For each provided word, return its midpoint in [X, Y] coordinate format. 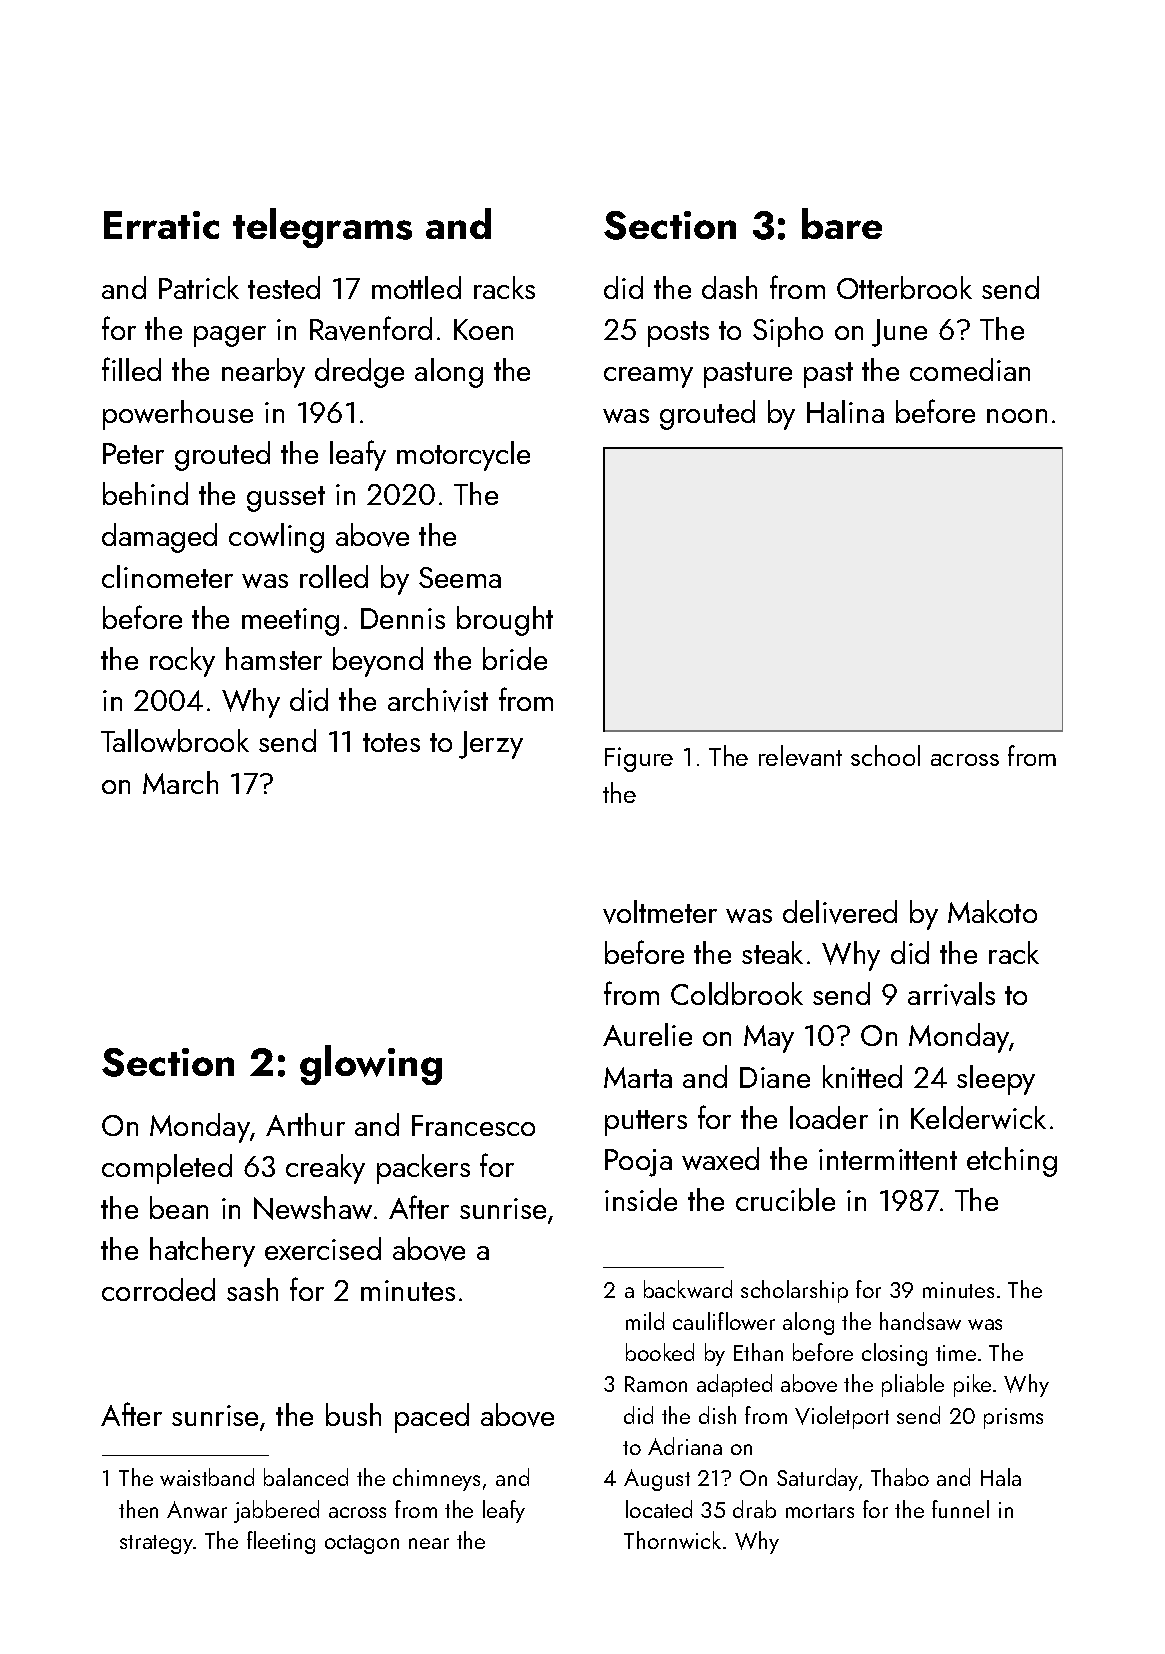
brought [505, 621]
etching [1012, 1162]
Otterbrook [904, 287]
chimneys [436, 1479]
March [180, 782]
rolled [334, 576]
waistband [207, 1477]
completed [167, 1169]
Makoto [992, 911]
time [956, 1353]
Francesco [473, 1125]
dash [729, 287]
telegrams [322, 228]
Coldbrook [737, 993]
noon [1017, 416]
